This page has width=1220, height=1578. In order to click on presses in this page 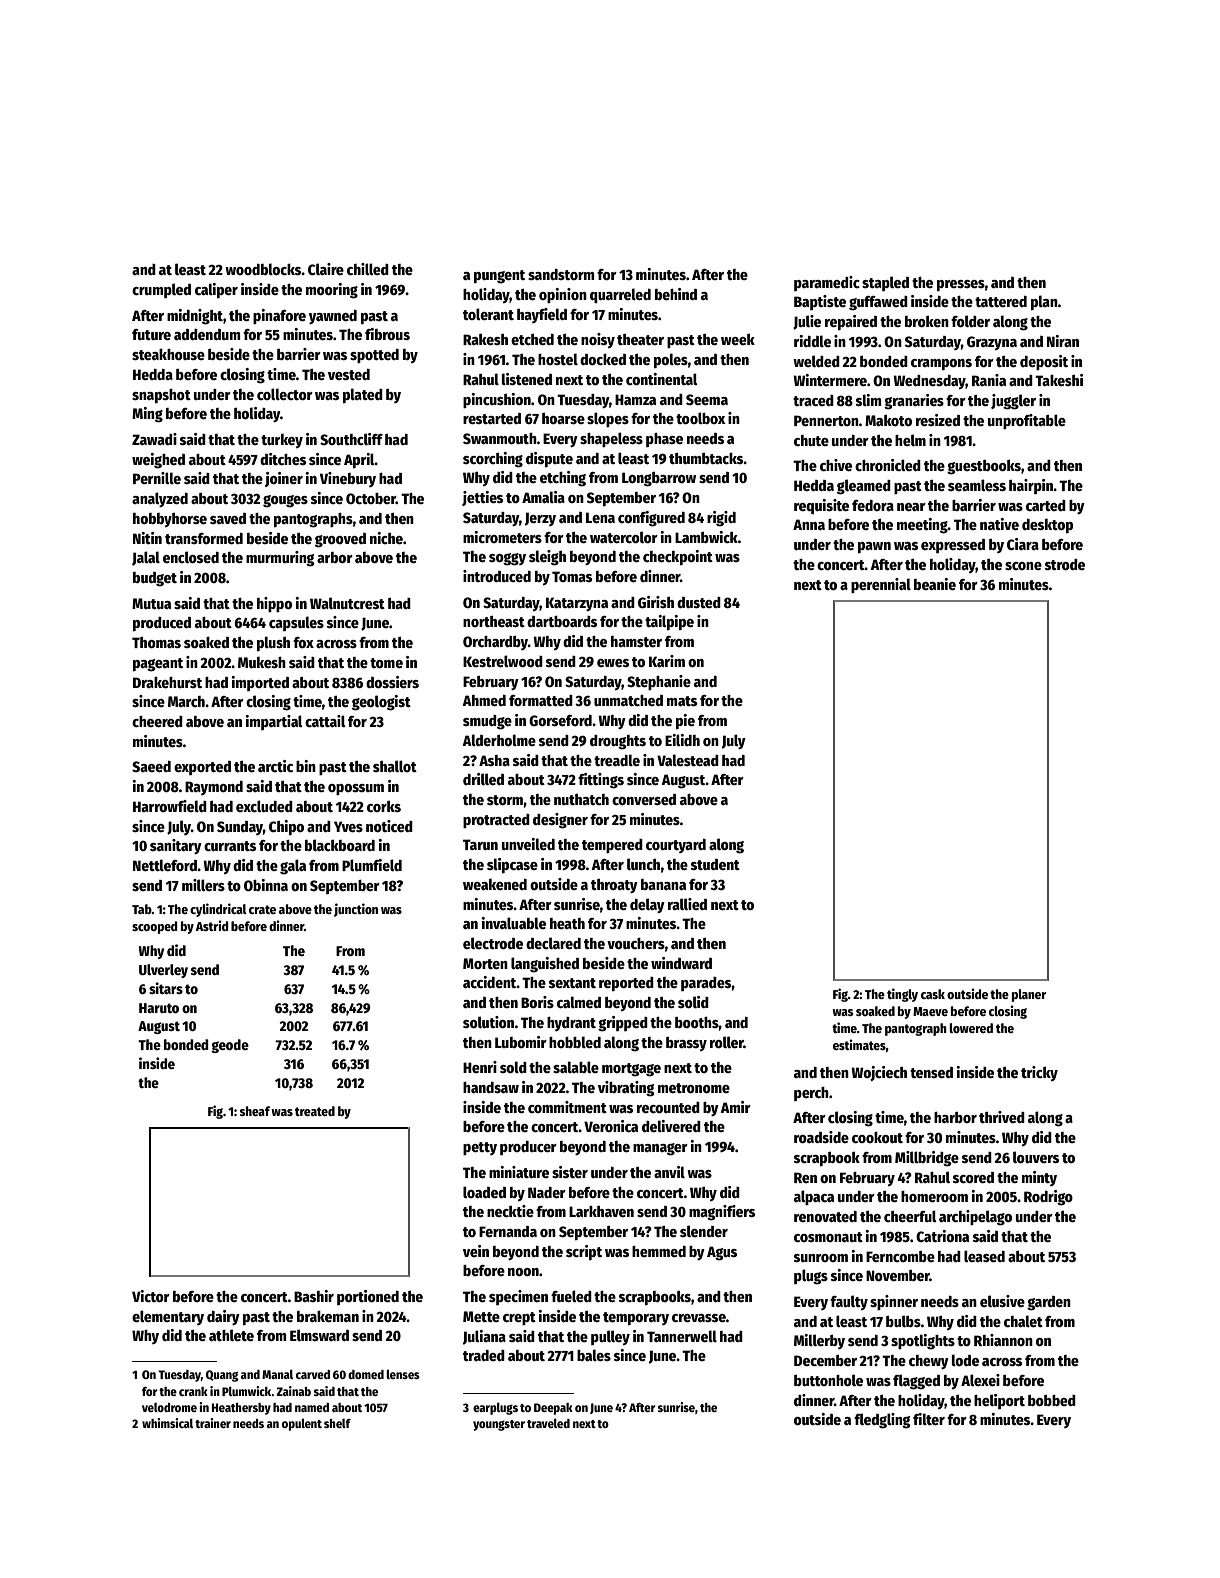, I will do `click(961, 285)`.
